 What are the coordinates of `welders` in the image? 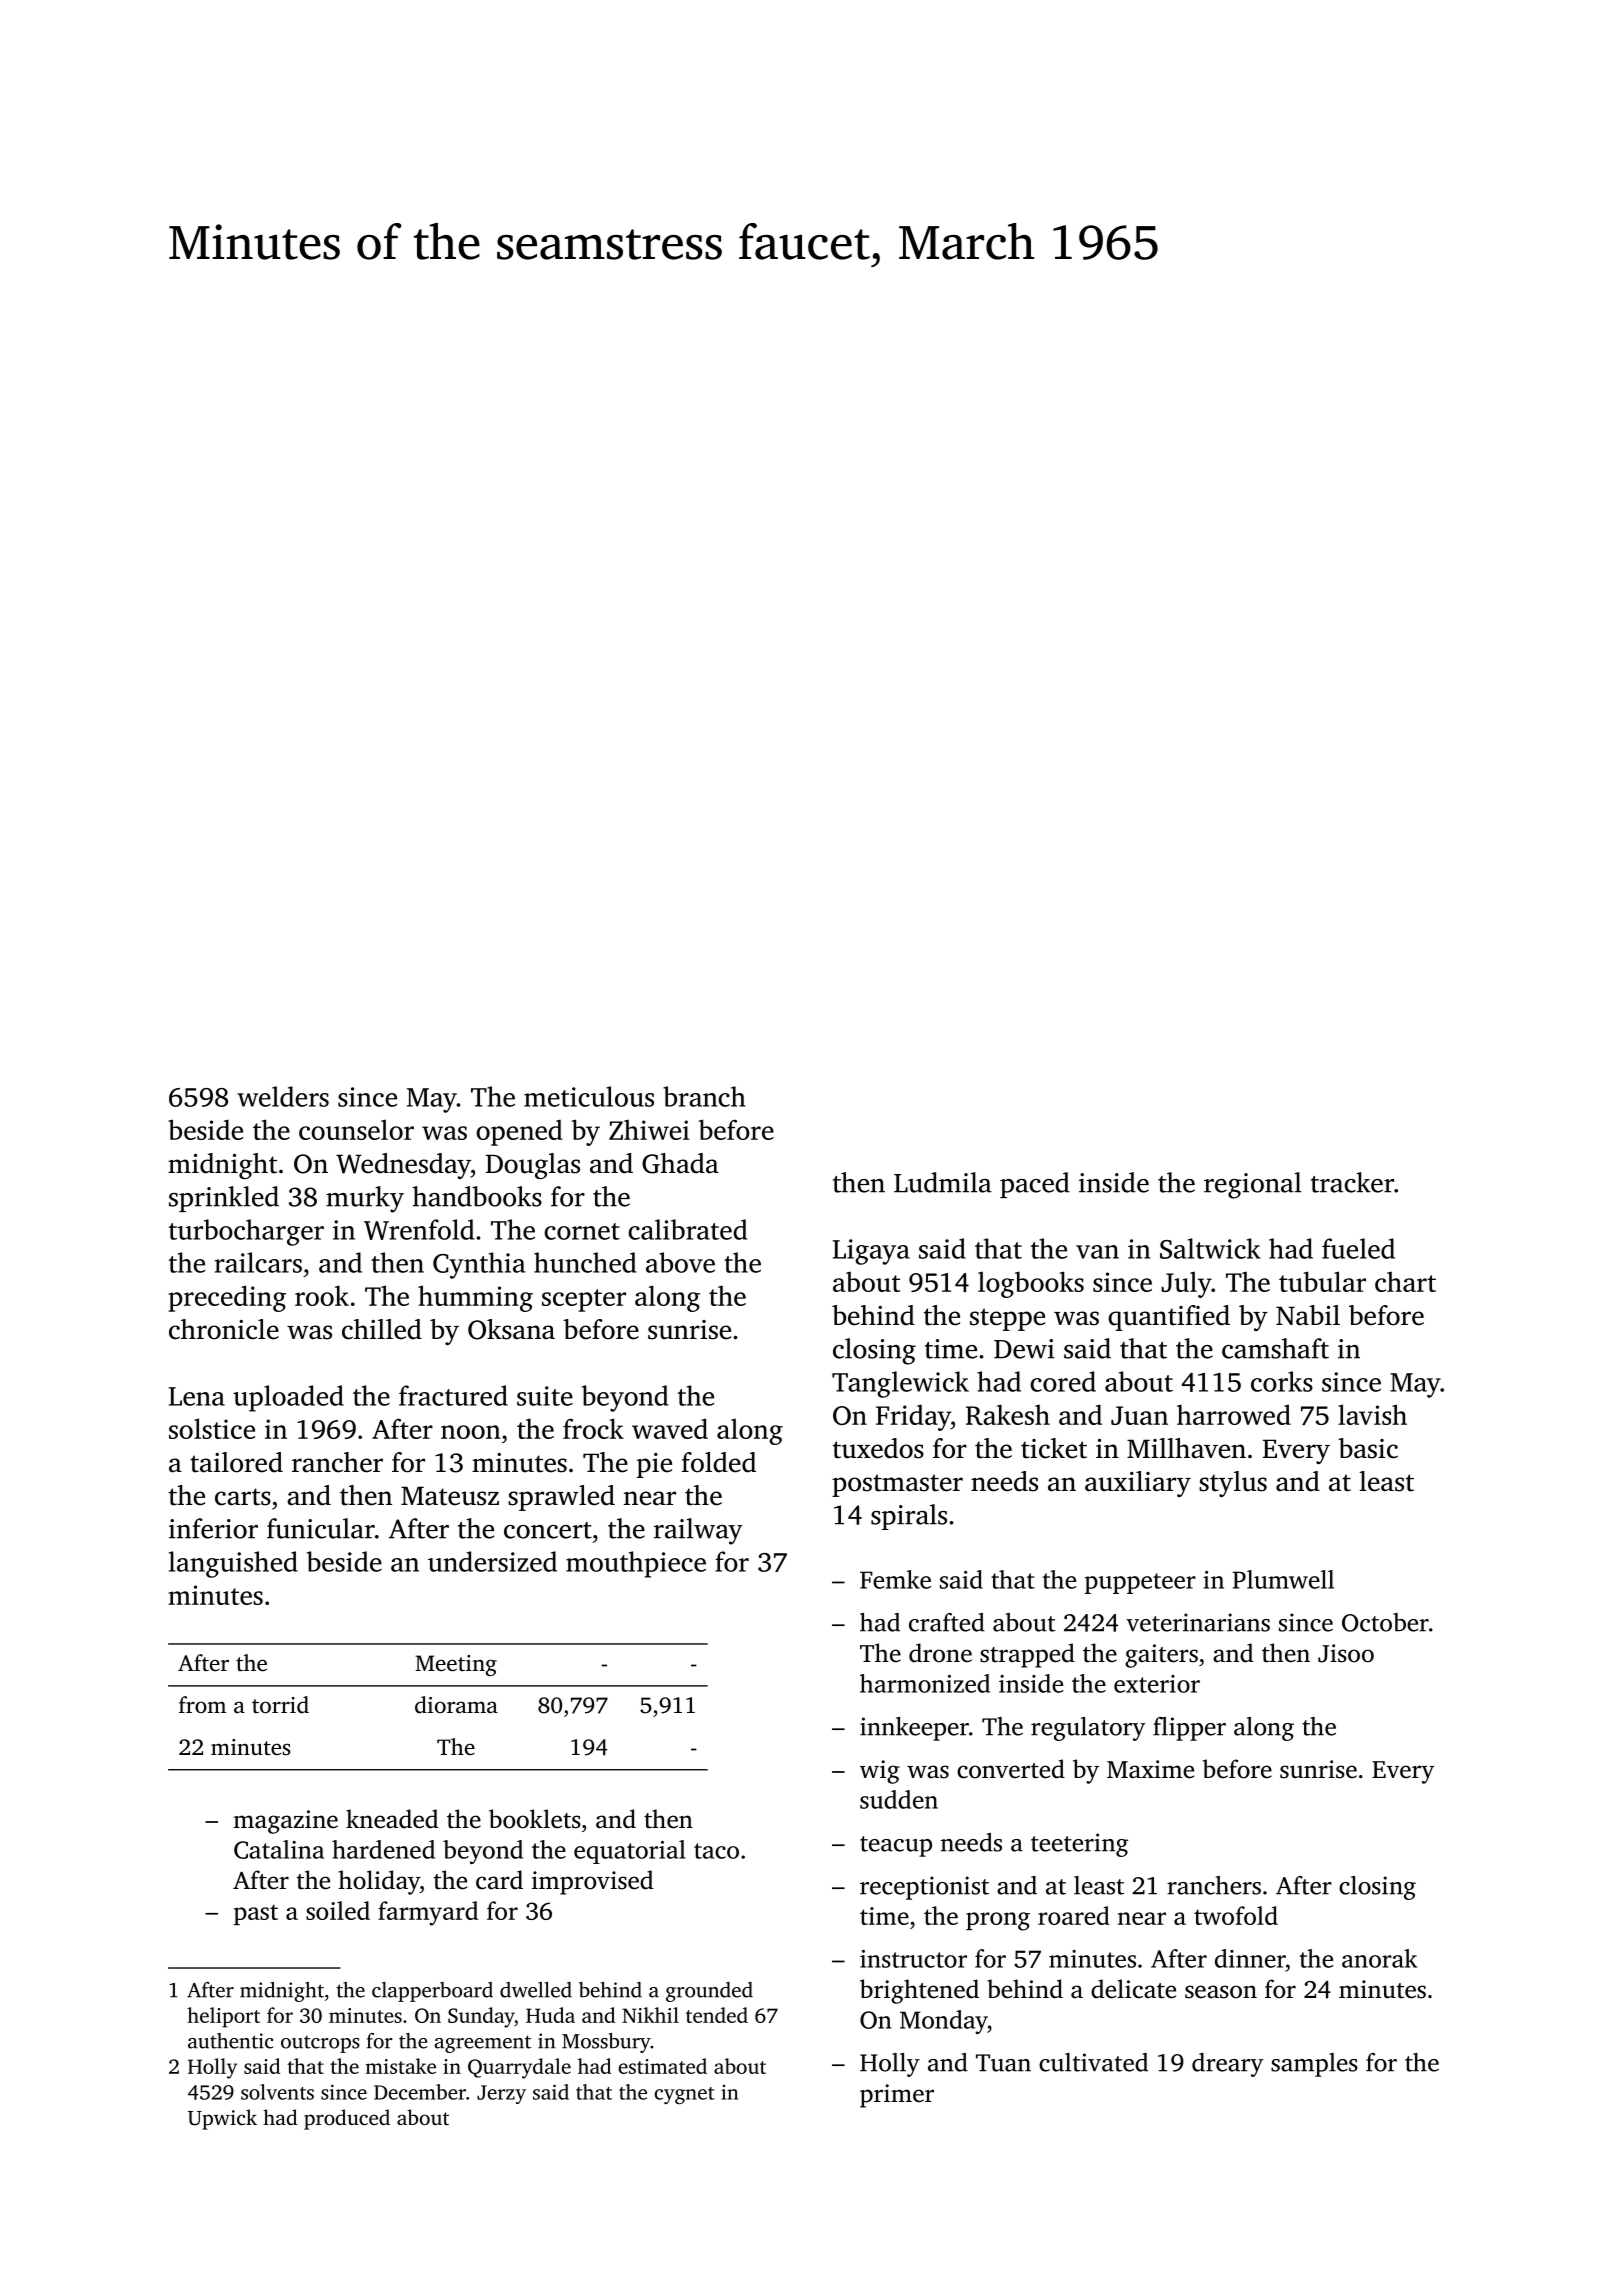 It's located at (283, 1096).
